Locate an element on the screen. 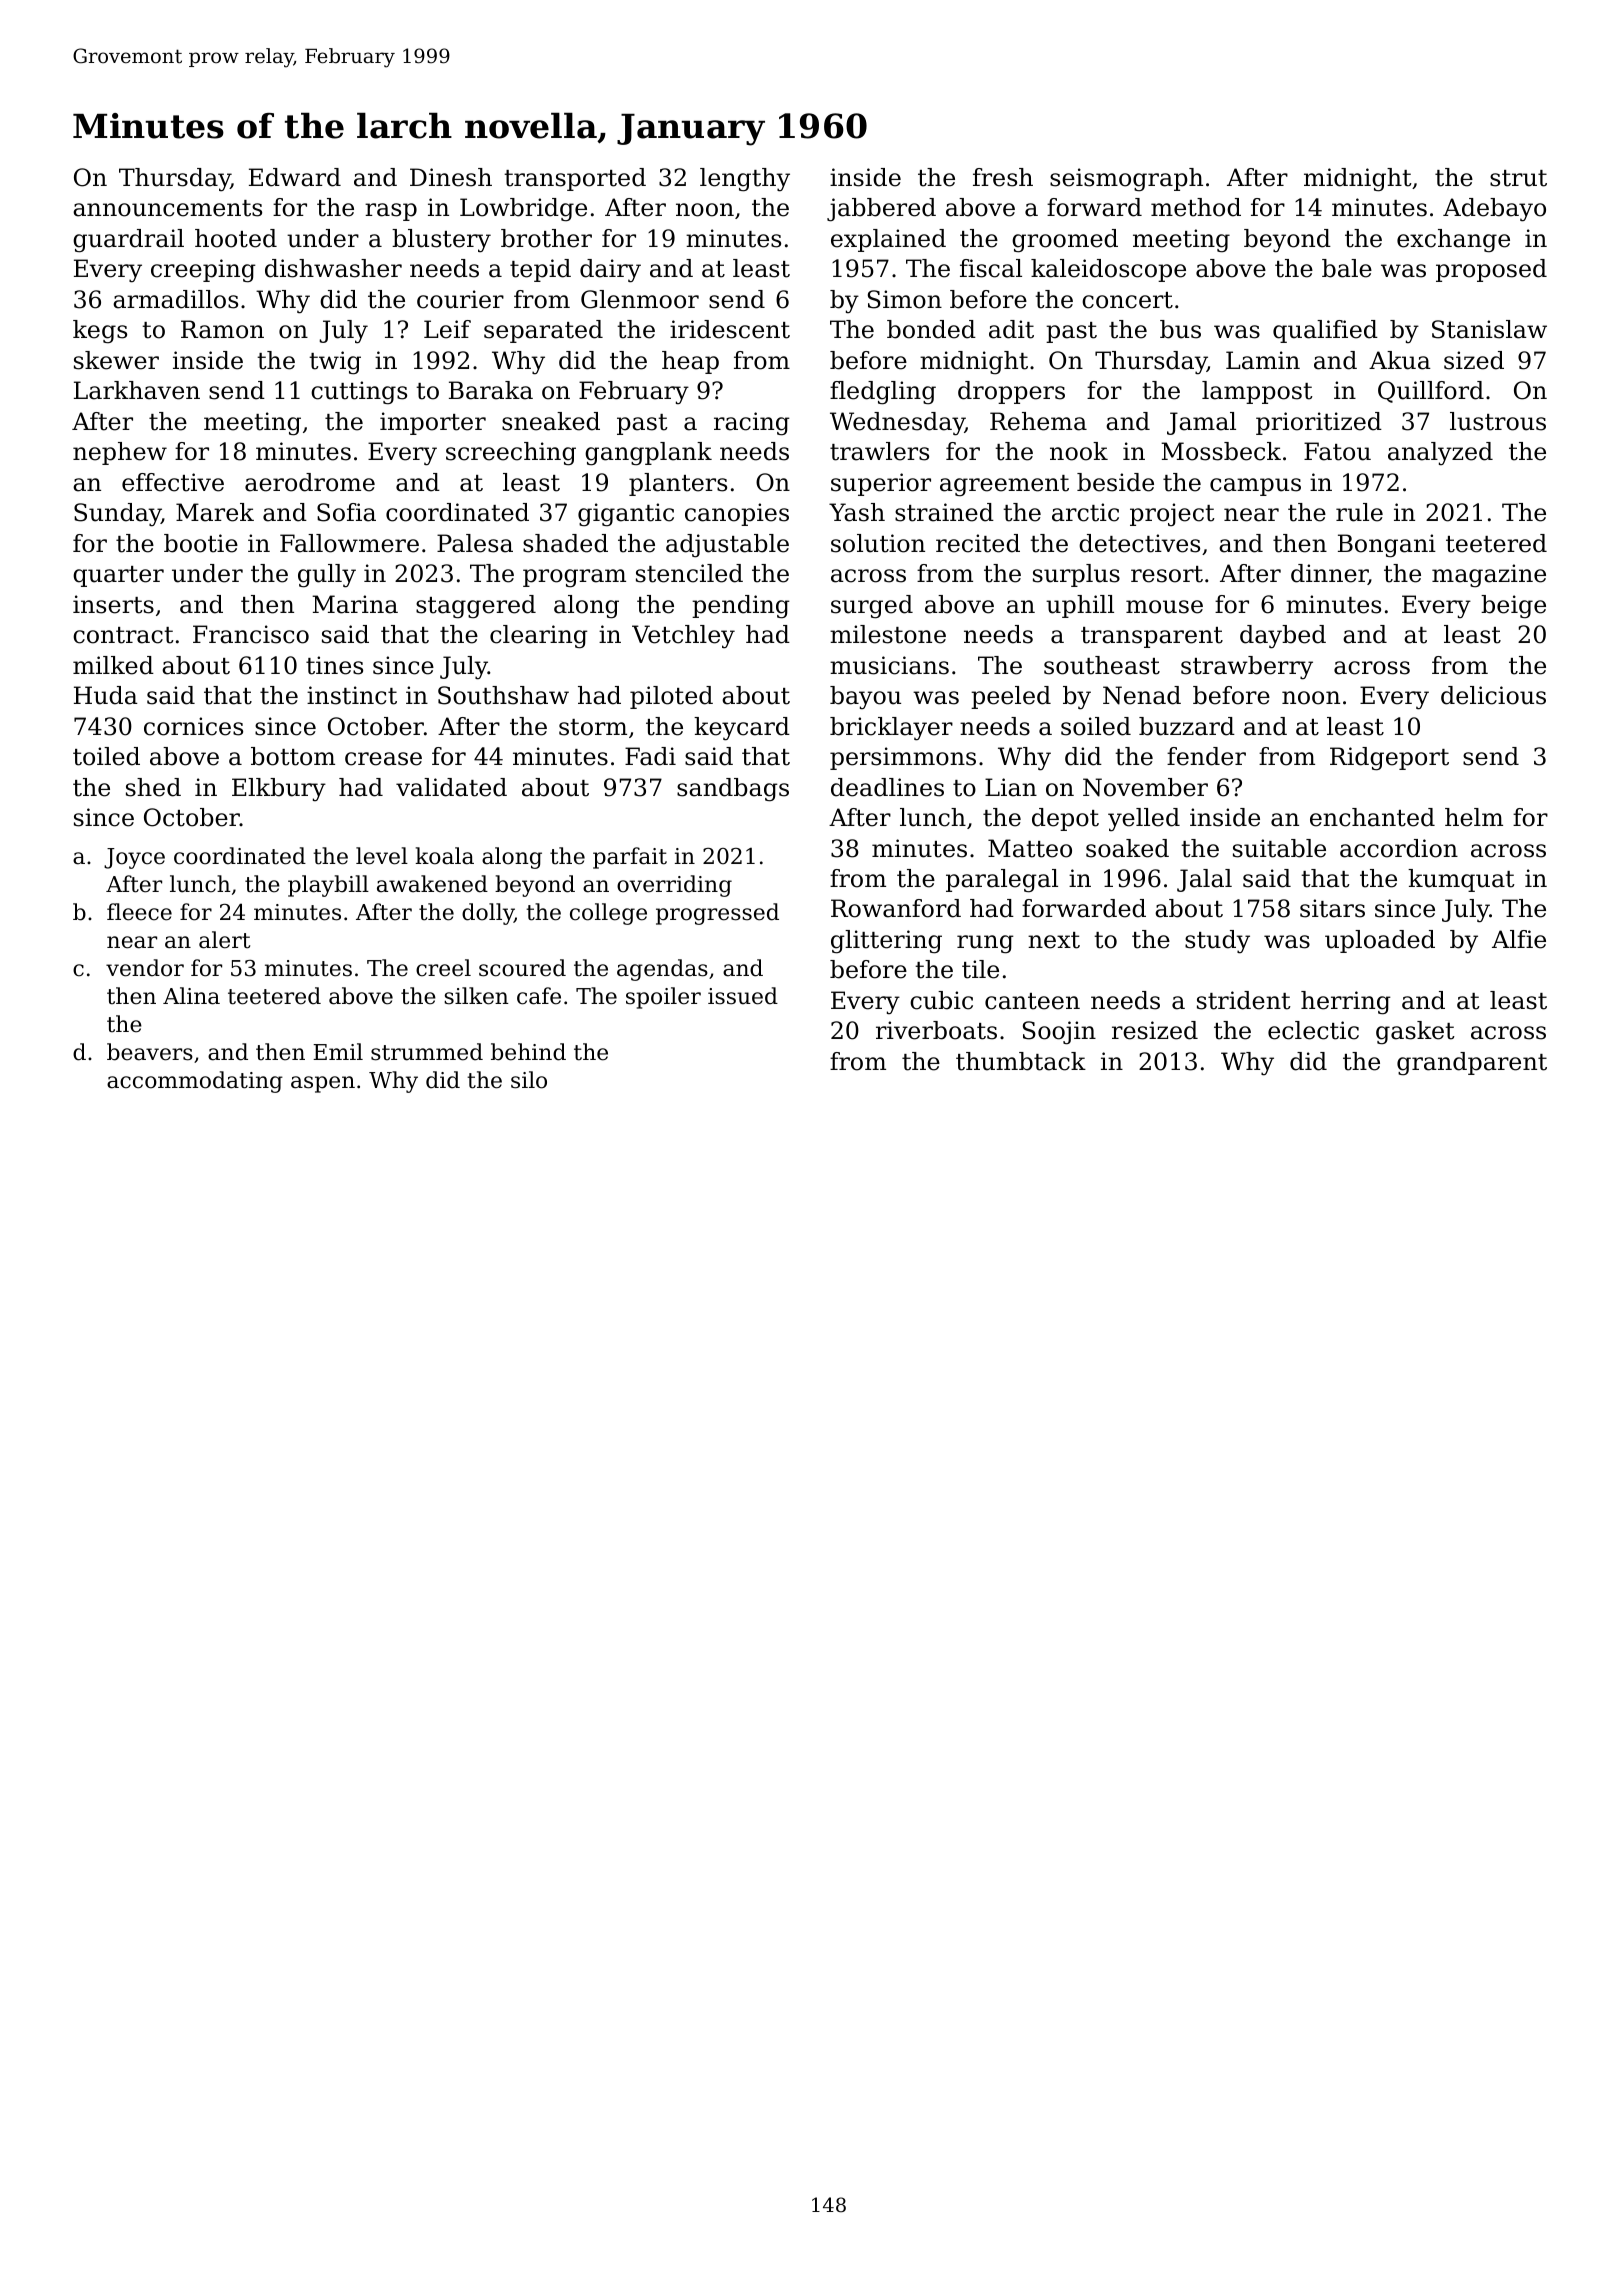 Image resolution: width=1620 pixels, height=2292 pixels. bale is located at coordinates (1347, 268).
